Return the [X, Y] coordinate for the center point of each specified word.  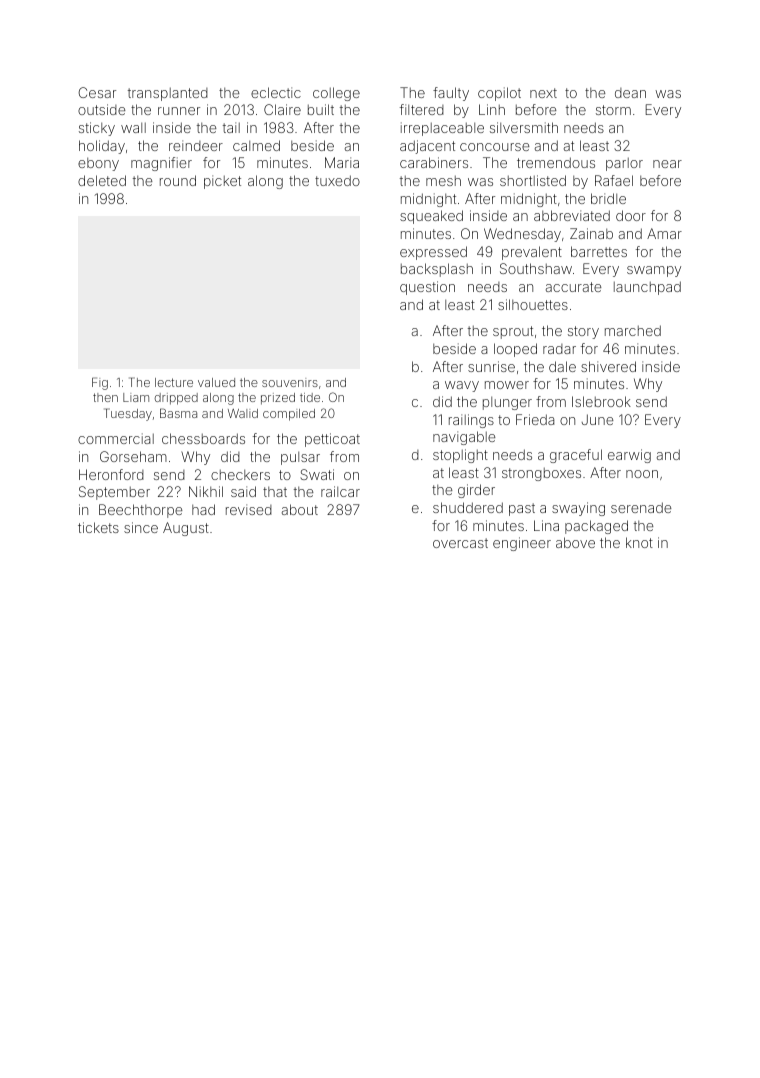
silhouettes [533, 304]
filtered [422, 109]
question [427, 288]
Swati [317, 474]
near [667, 164]
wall [133, 128]
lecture [174, 382]
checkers [240, 475]
